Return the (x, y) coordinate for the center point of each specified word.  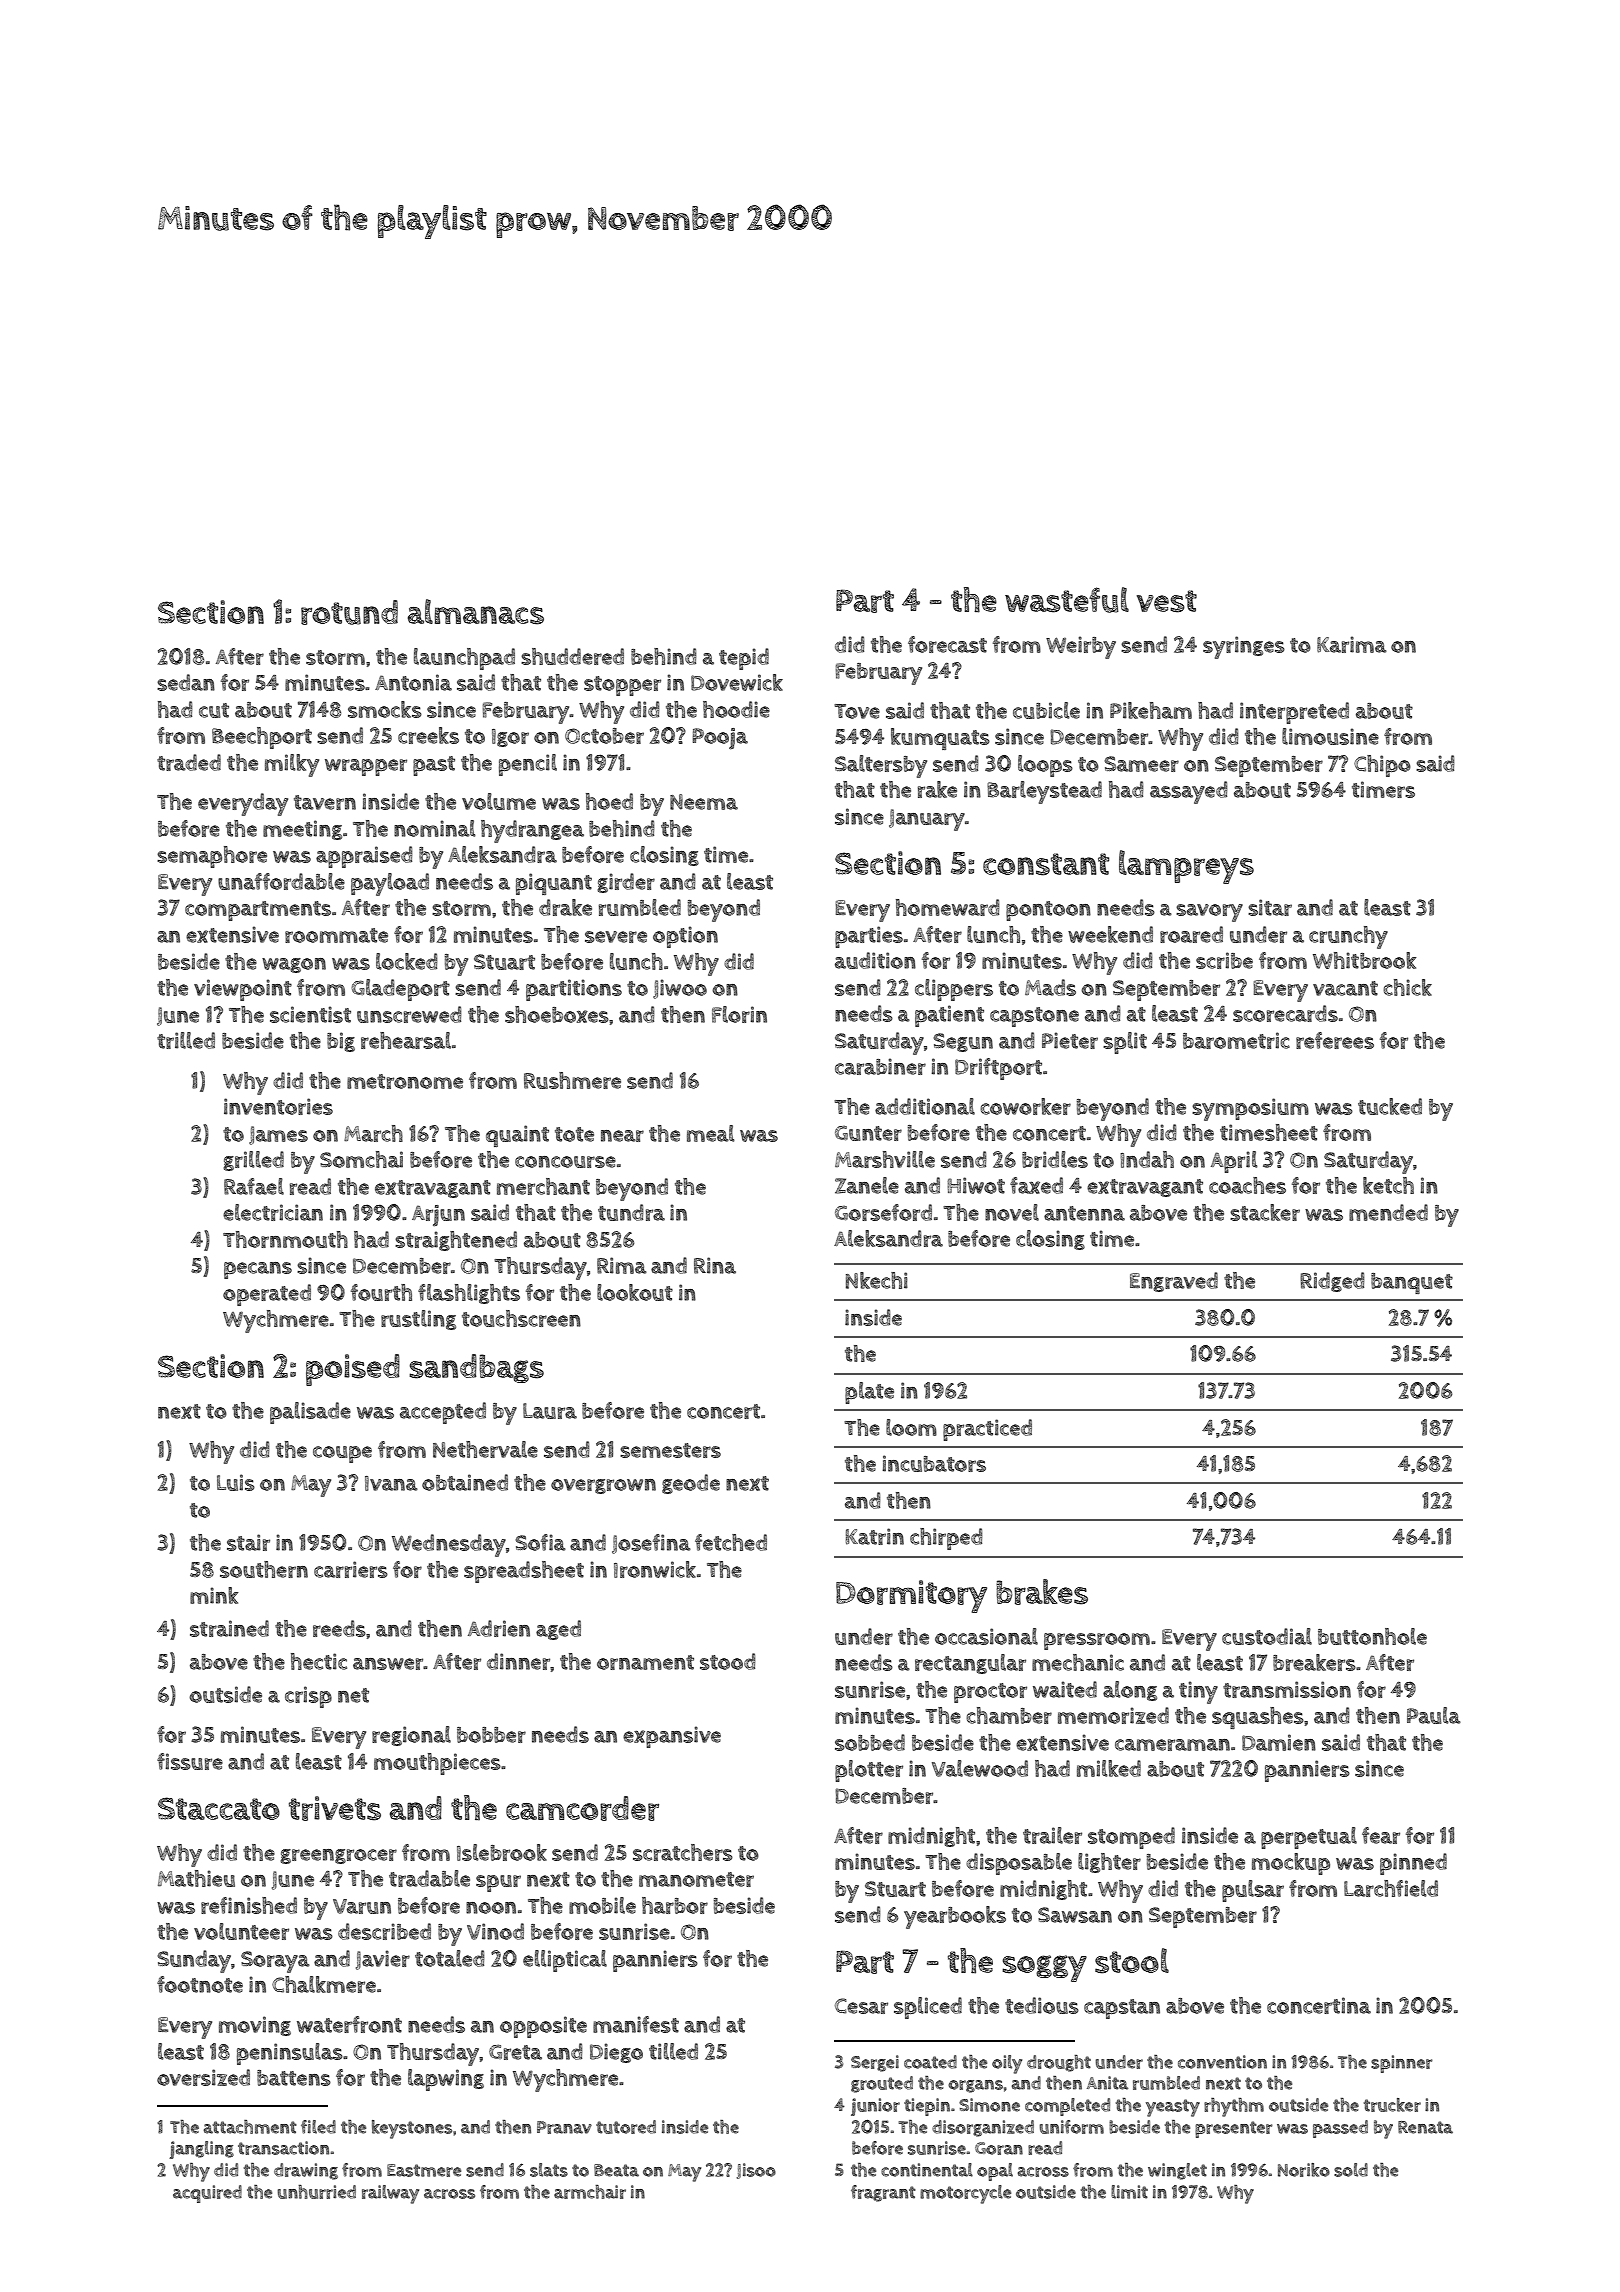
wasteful (1067, 600)
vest (1167, 601)
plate (869, 1393)
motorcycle (965, 2194)
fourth (381, 1292)
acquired (207, 2194)
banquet (1412, 1283)
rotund (349, 612)
